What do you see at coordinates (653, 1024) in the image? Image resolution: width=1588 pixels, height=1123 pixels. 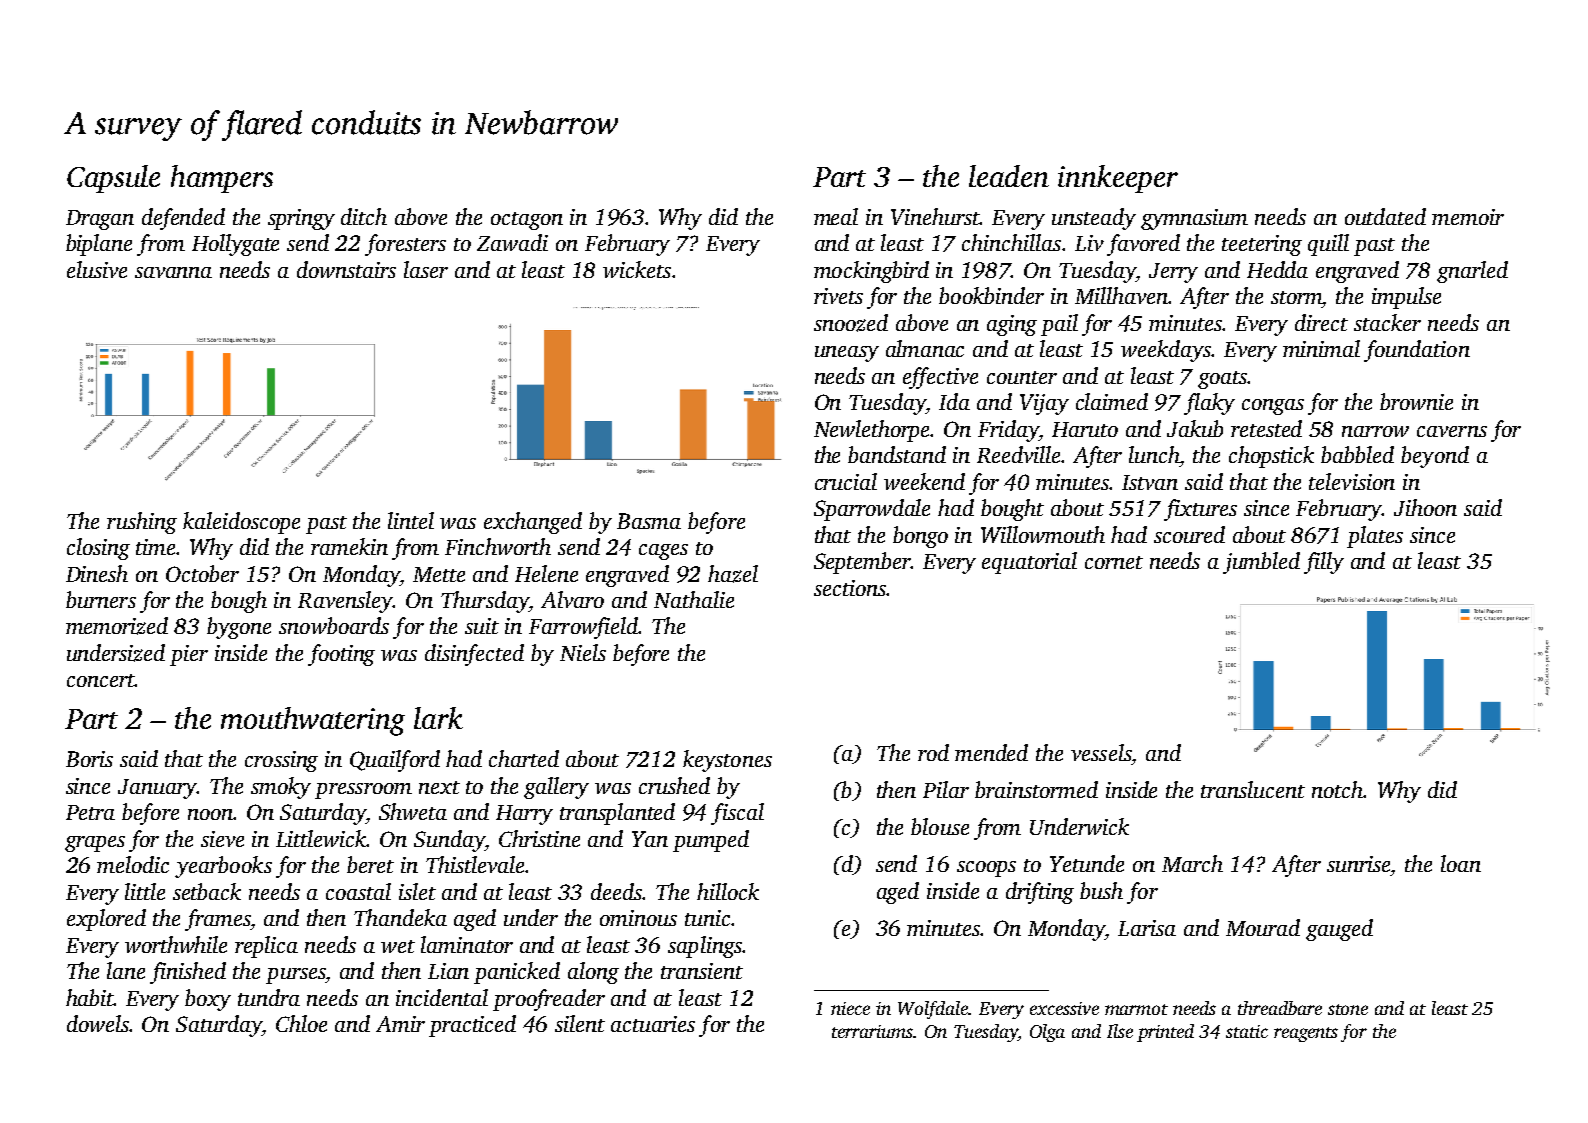 I see `actuaries` at bounding box center [653, 1024].
